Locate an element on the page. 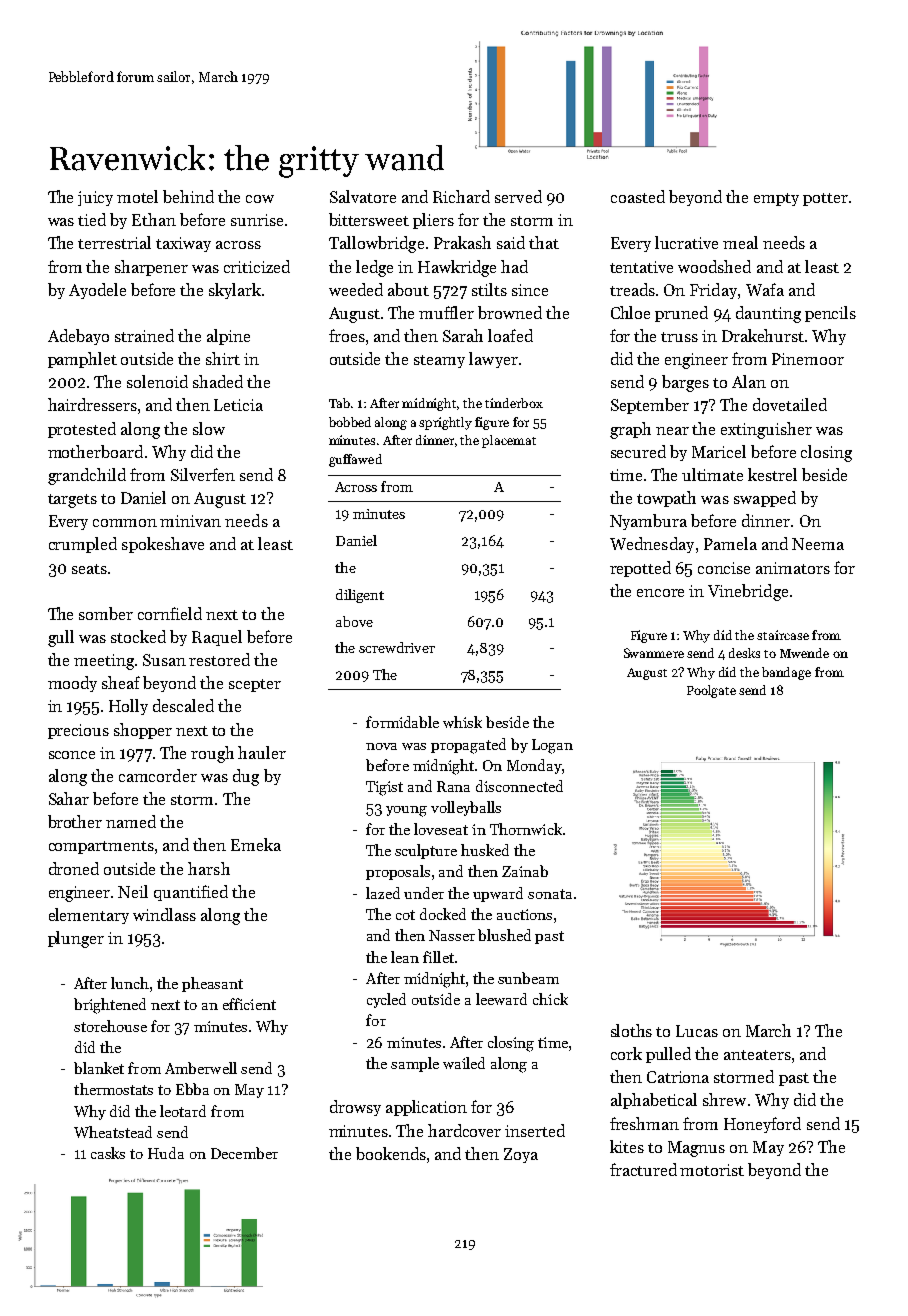 The height and width of the page is (1316, 908). bookends is located at coordinates (391, 1153).
